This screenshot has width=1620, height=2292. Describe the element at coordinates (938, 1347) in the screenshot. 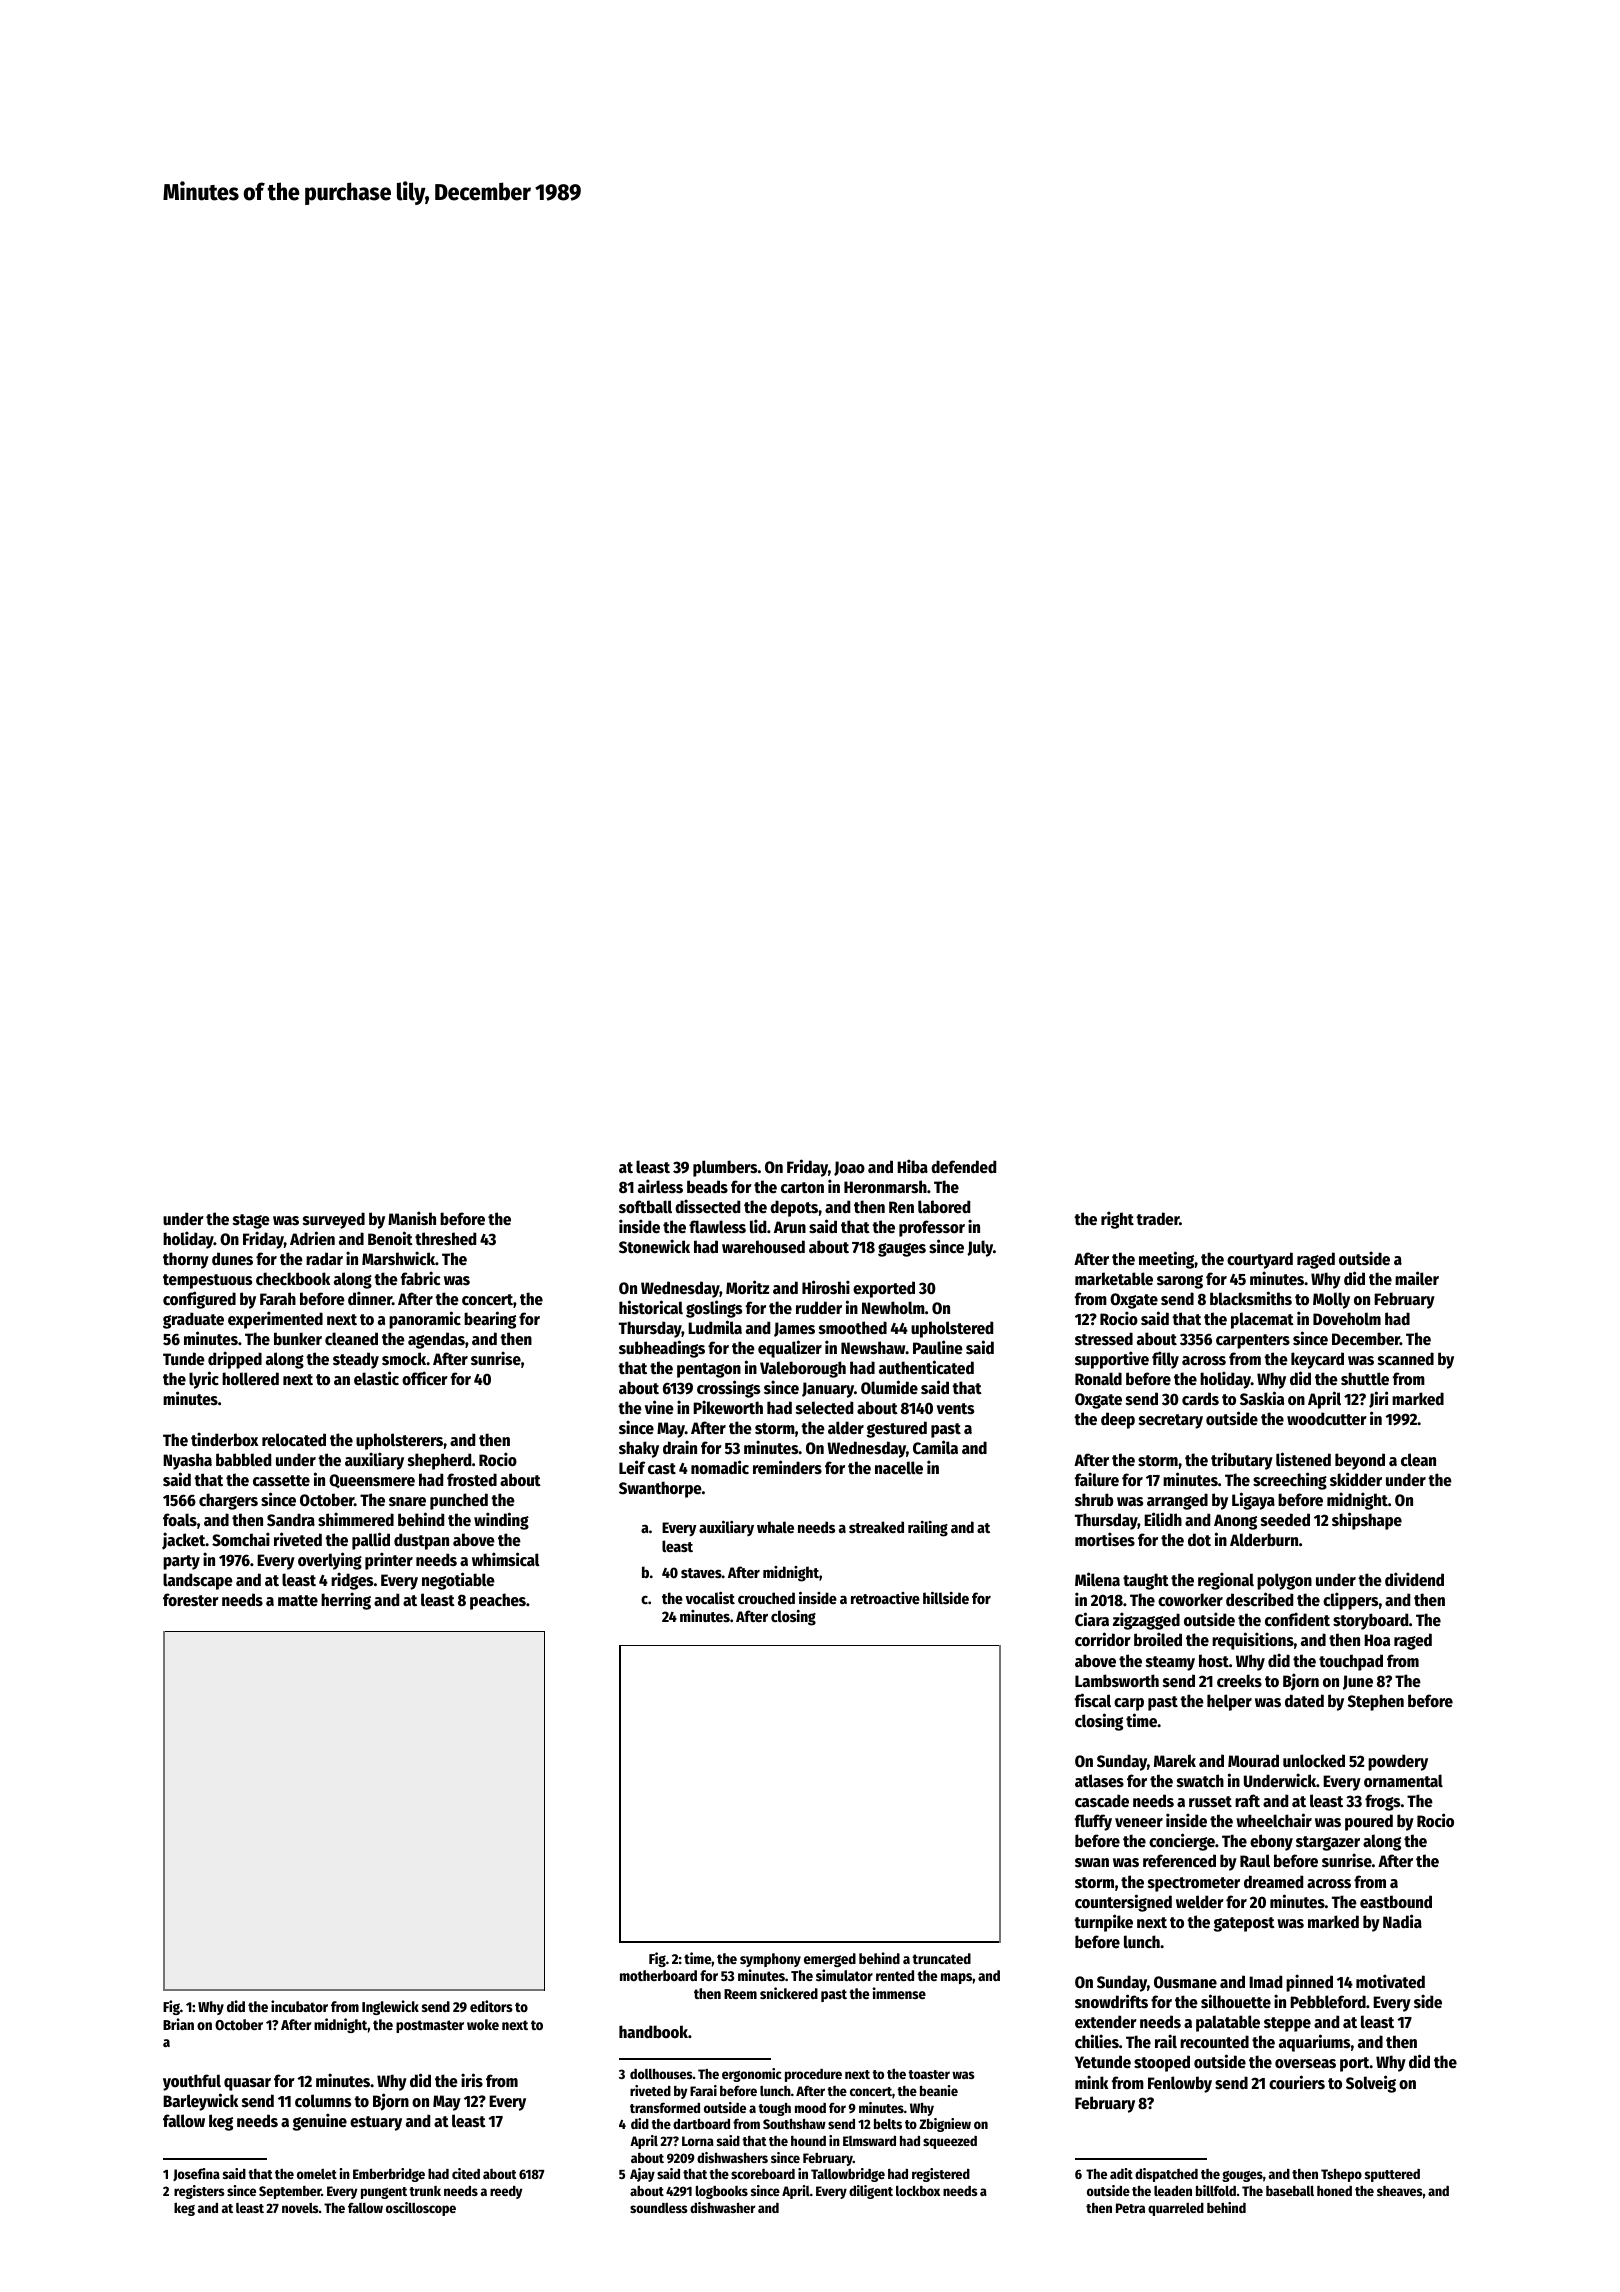

I see `Pauline` at that location.
